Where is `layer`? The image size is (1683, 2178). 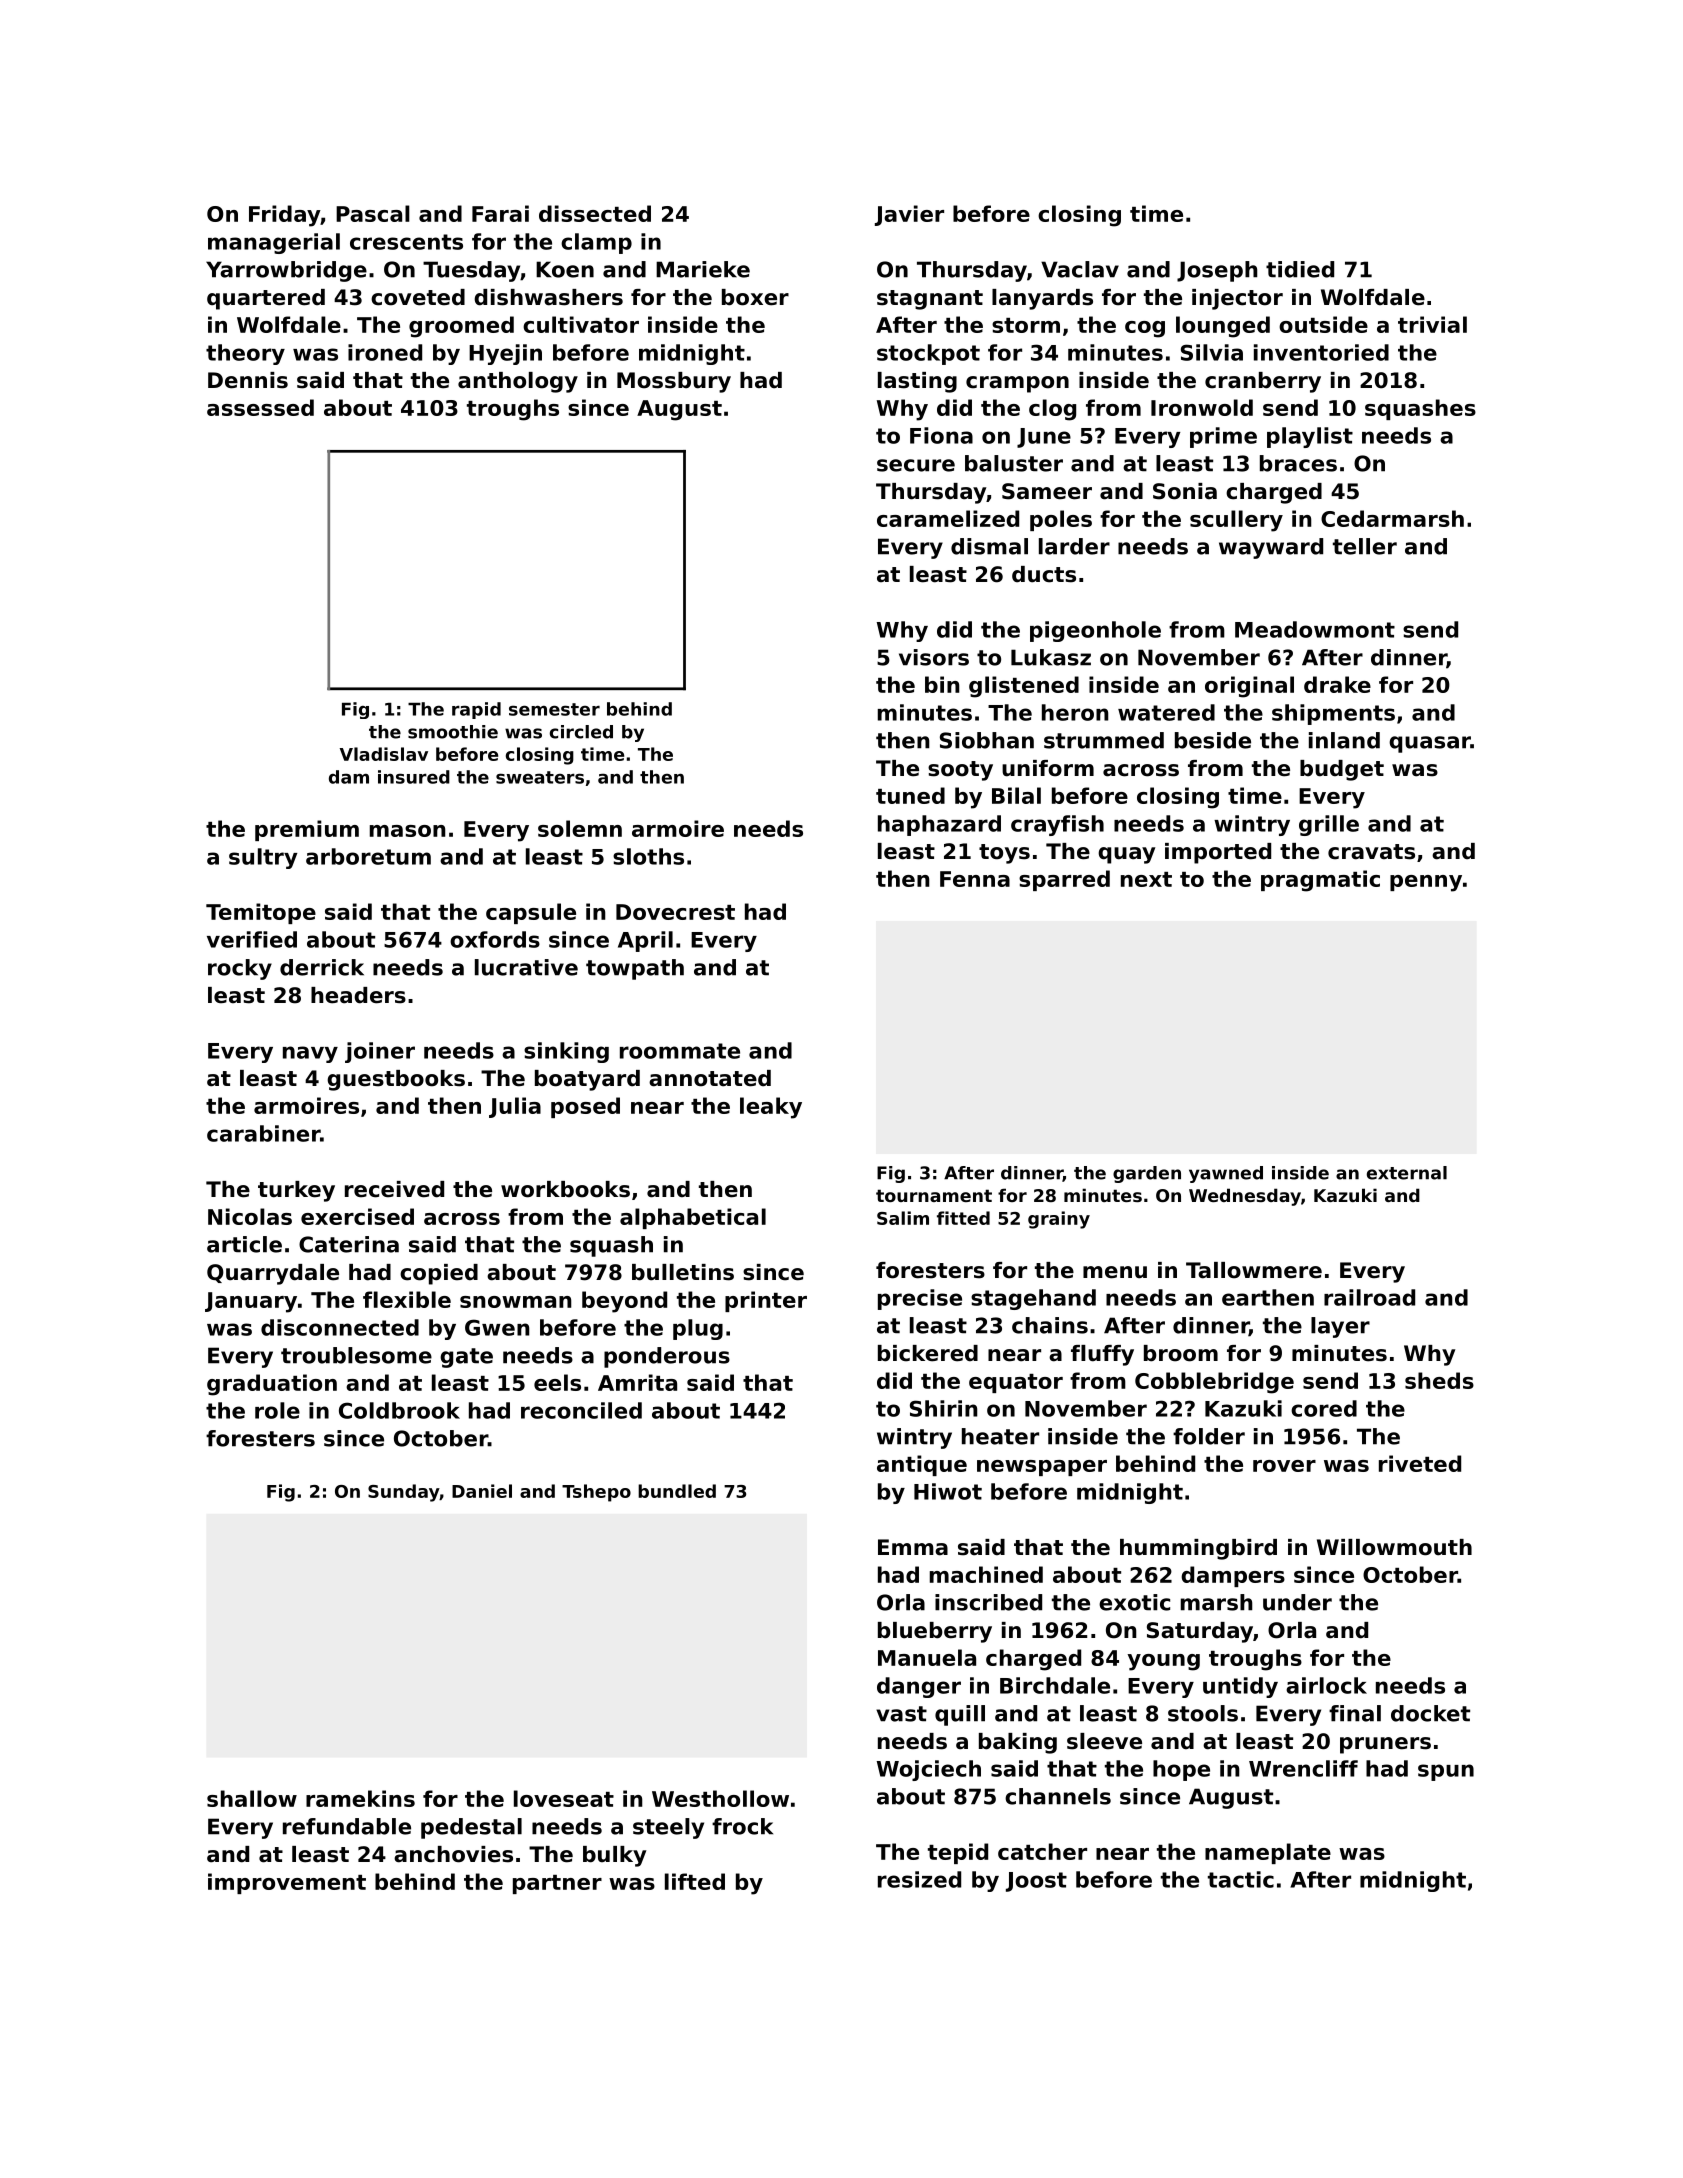
layer is located at coordinates (1340, 1327).
